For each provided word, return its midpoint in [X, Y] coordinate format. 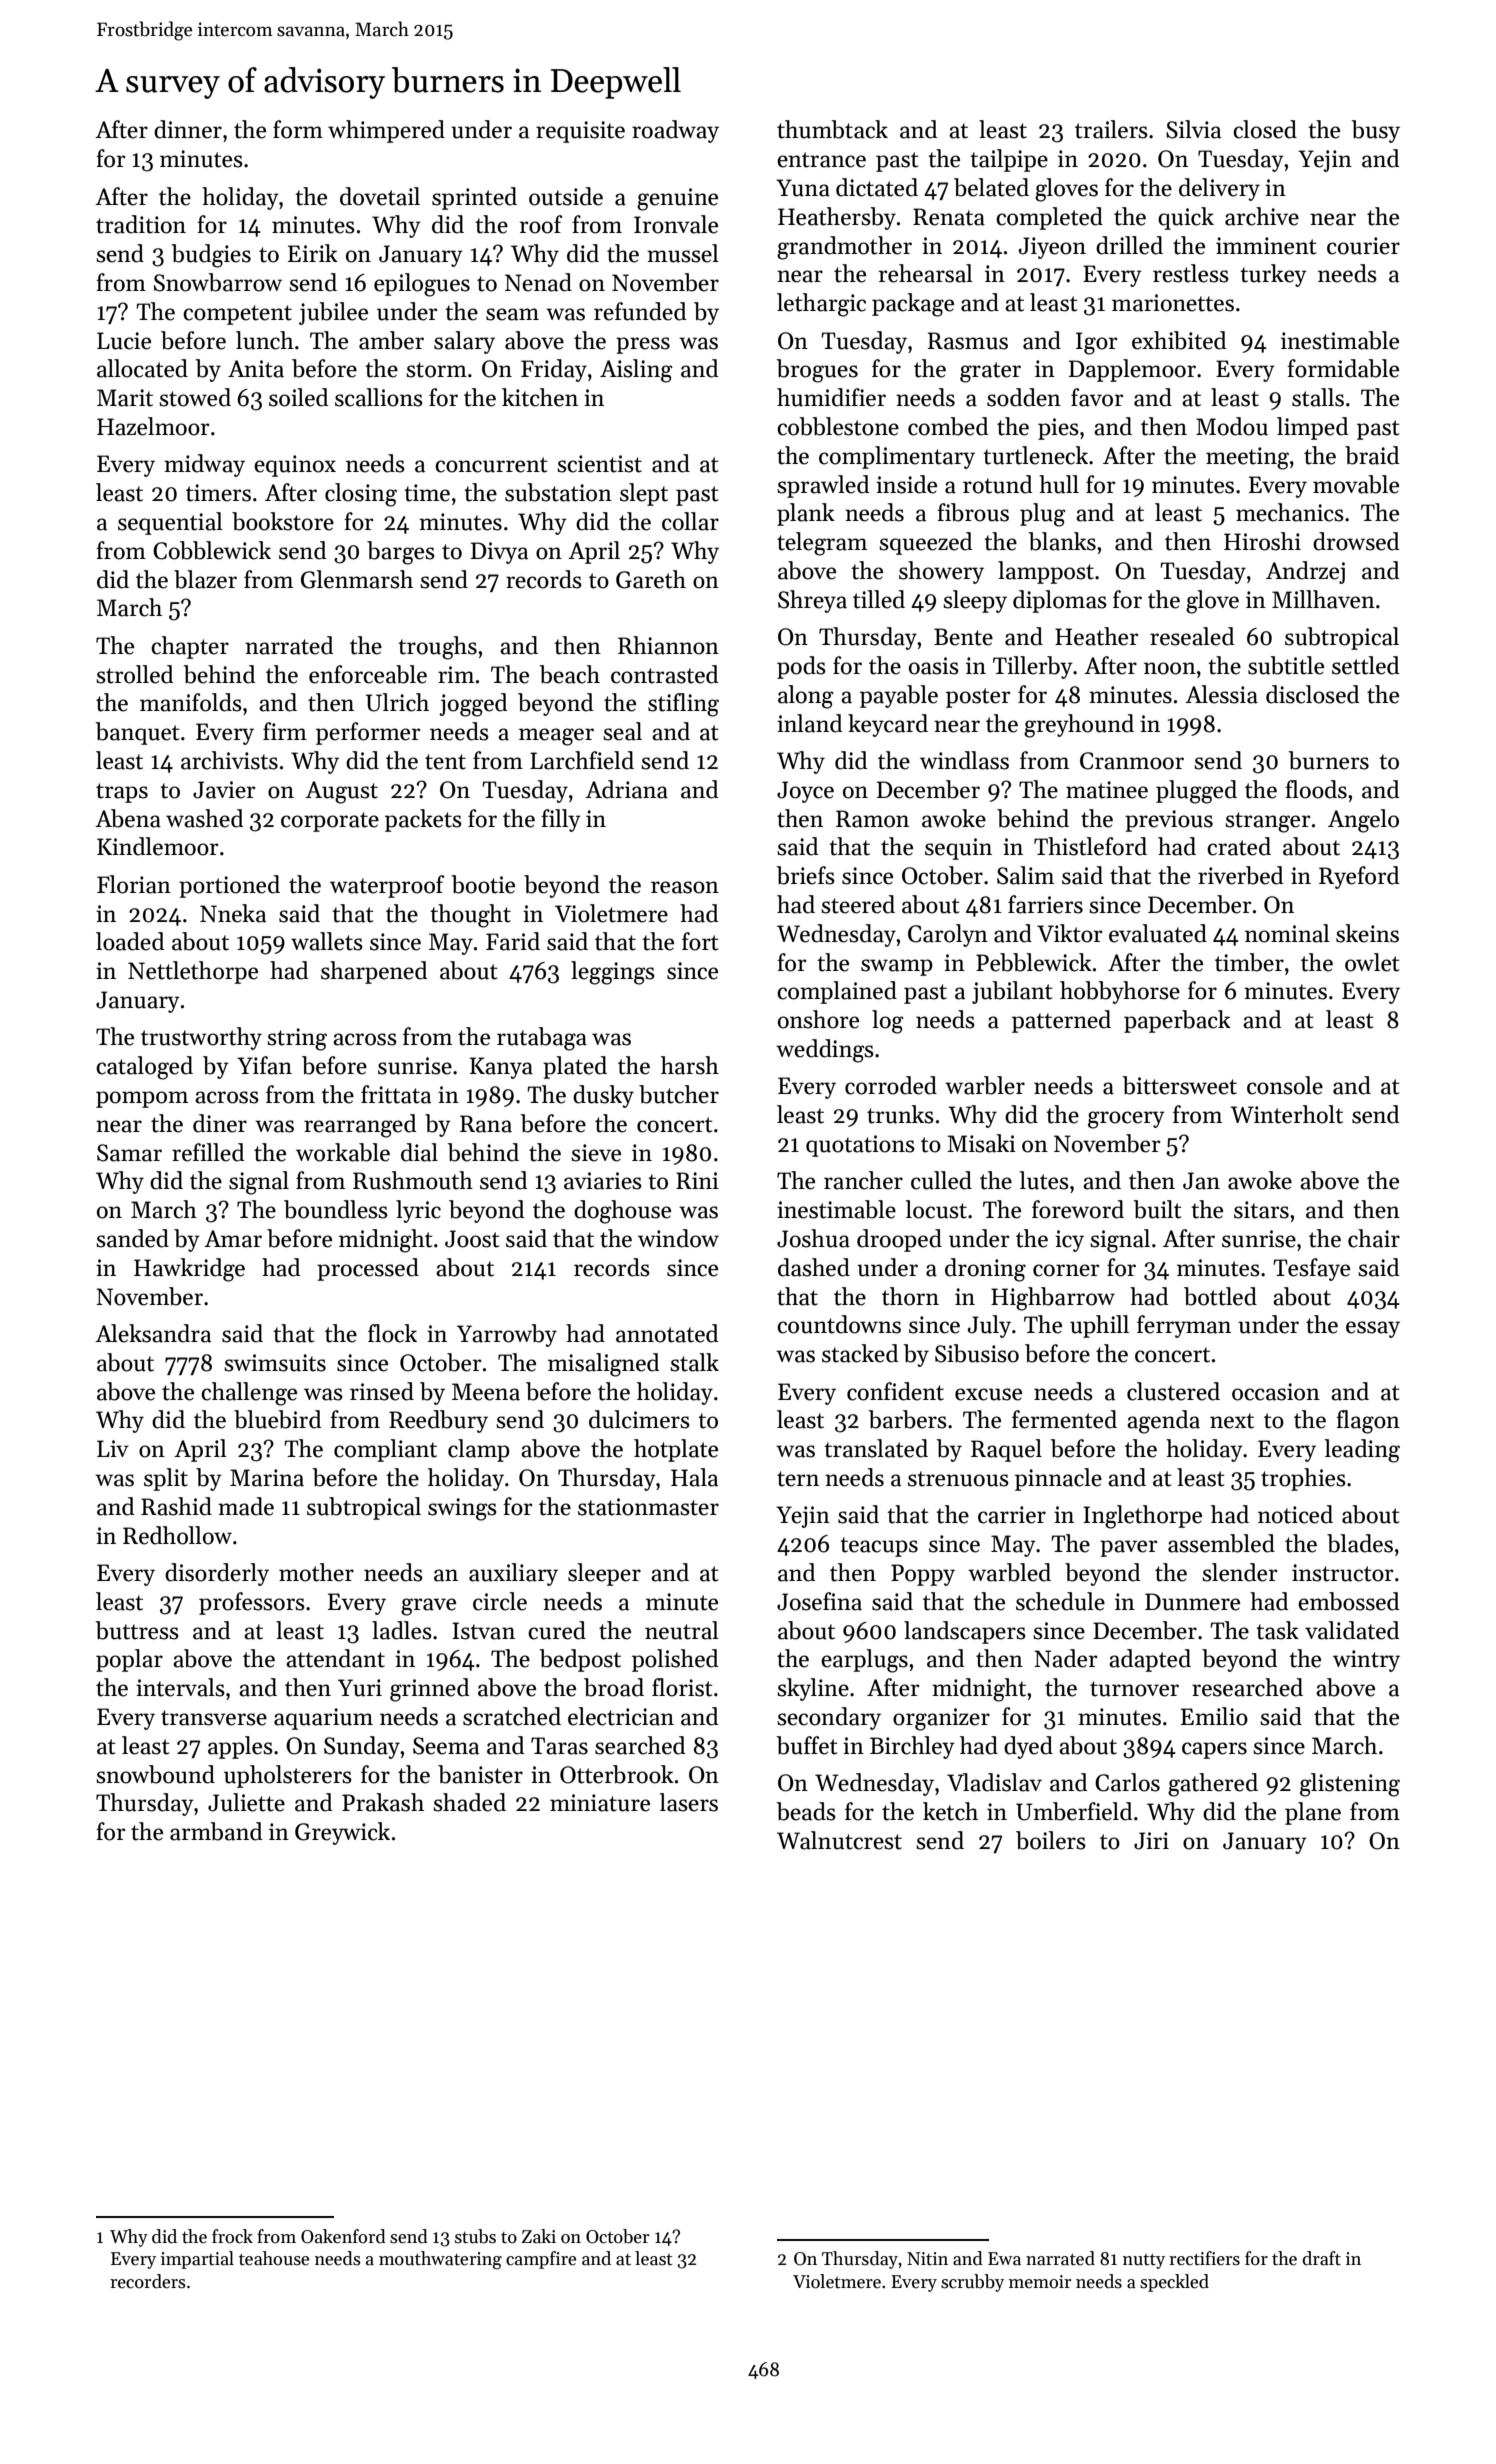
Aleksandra [153, 1333]
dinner [188, 129]
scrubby [972, 2283]
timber [1249, 962]
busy [1375, 131]
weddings [825, 1051]
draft [1321, 2258]
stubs [475, 2236]
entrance [821, 160]
